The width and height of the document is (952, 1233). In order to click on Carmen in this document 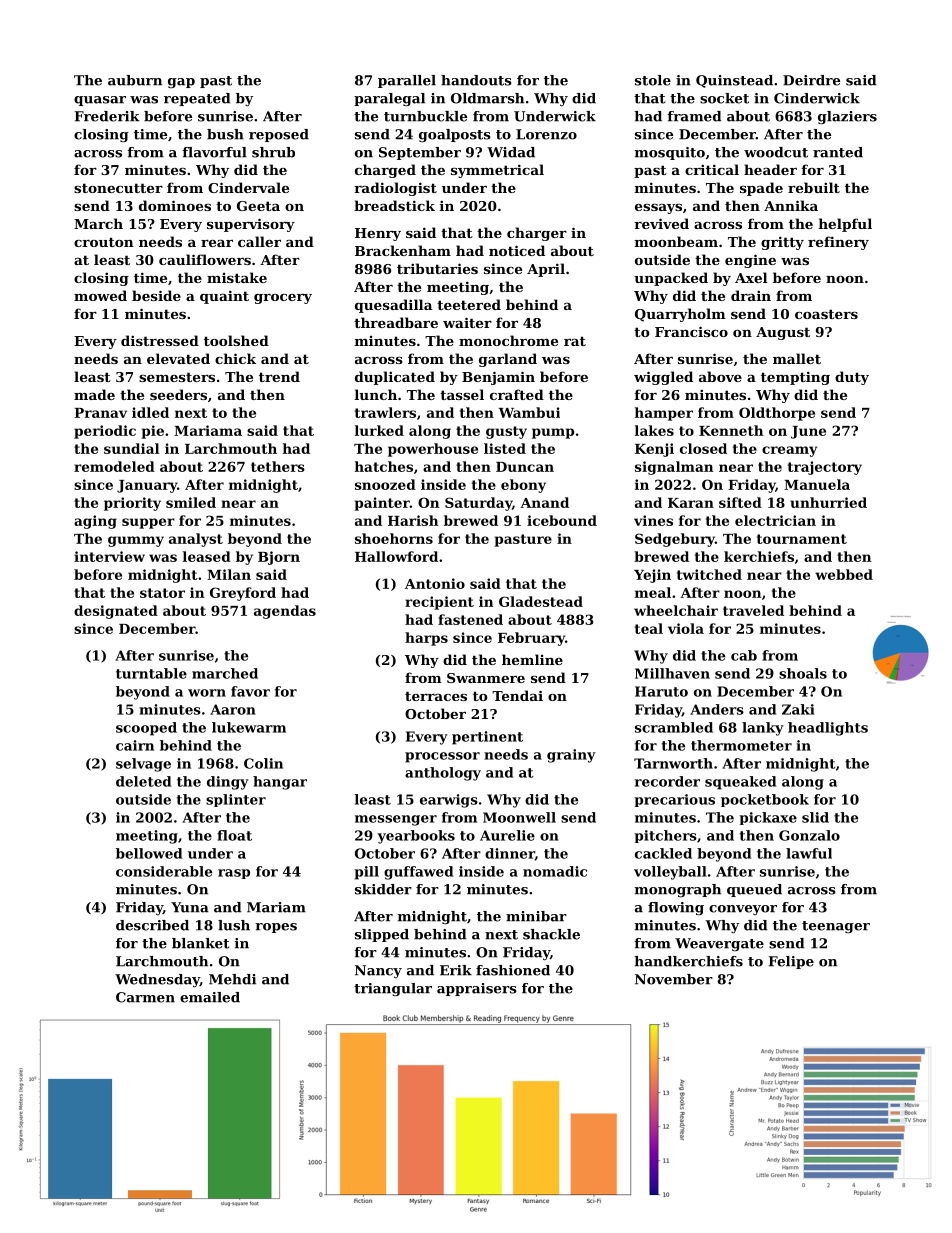, I will do `click(145, 997)`.
